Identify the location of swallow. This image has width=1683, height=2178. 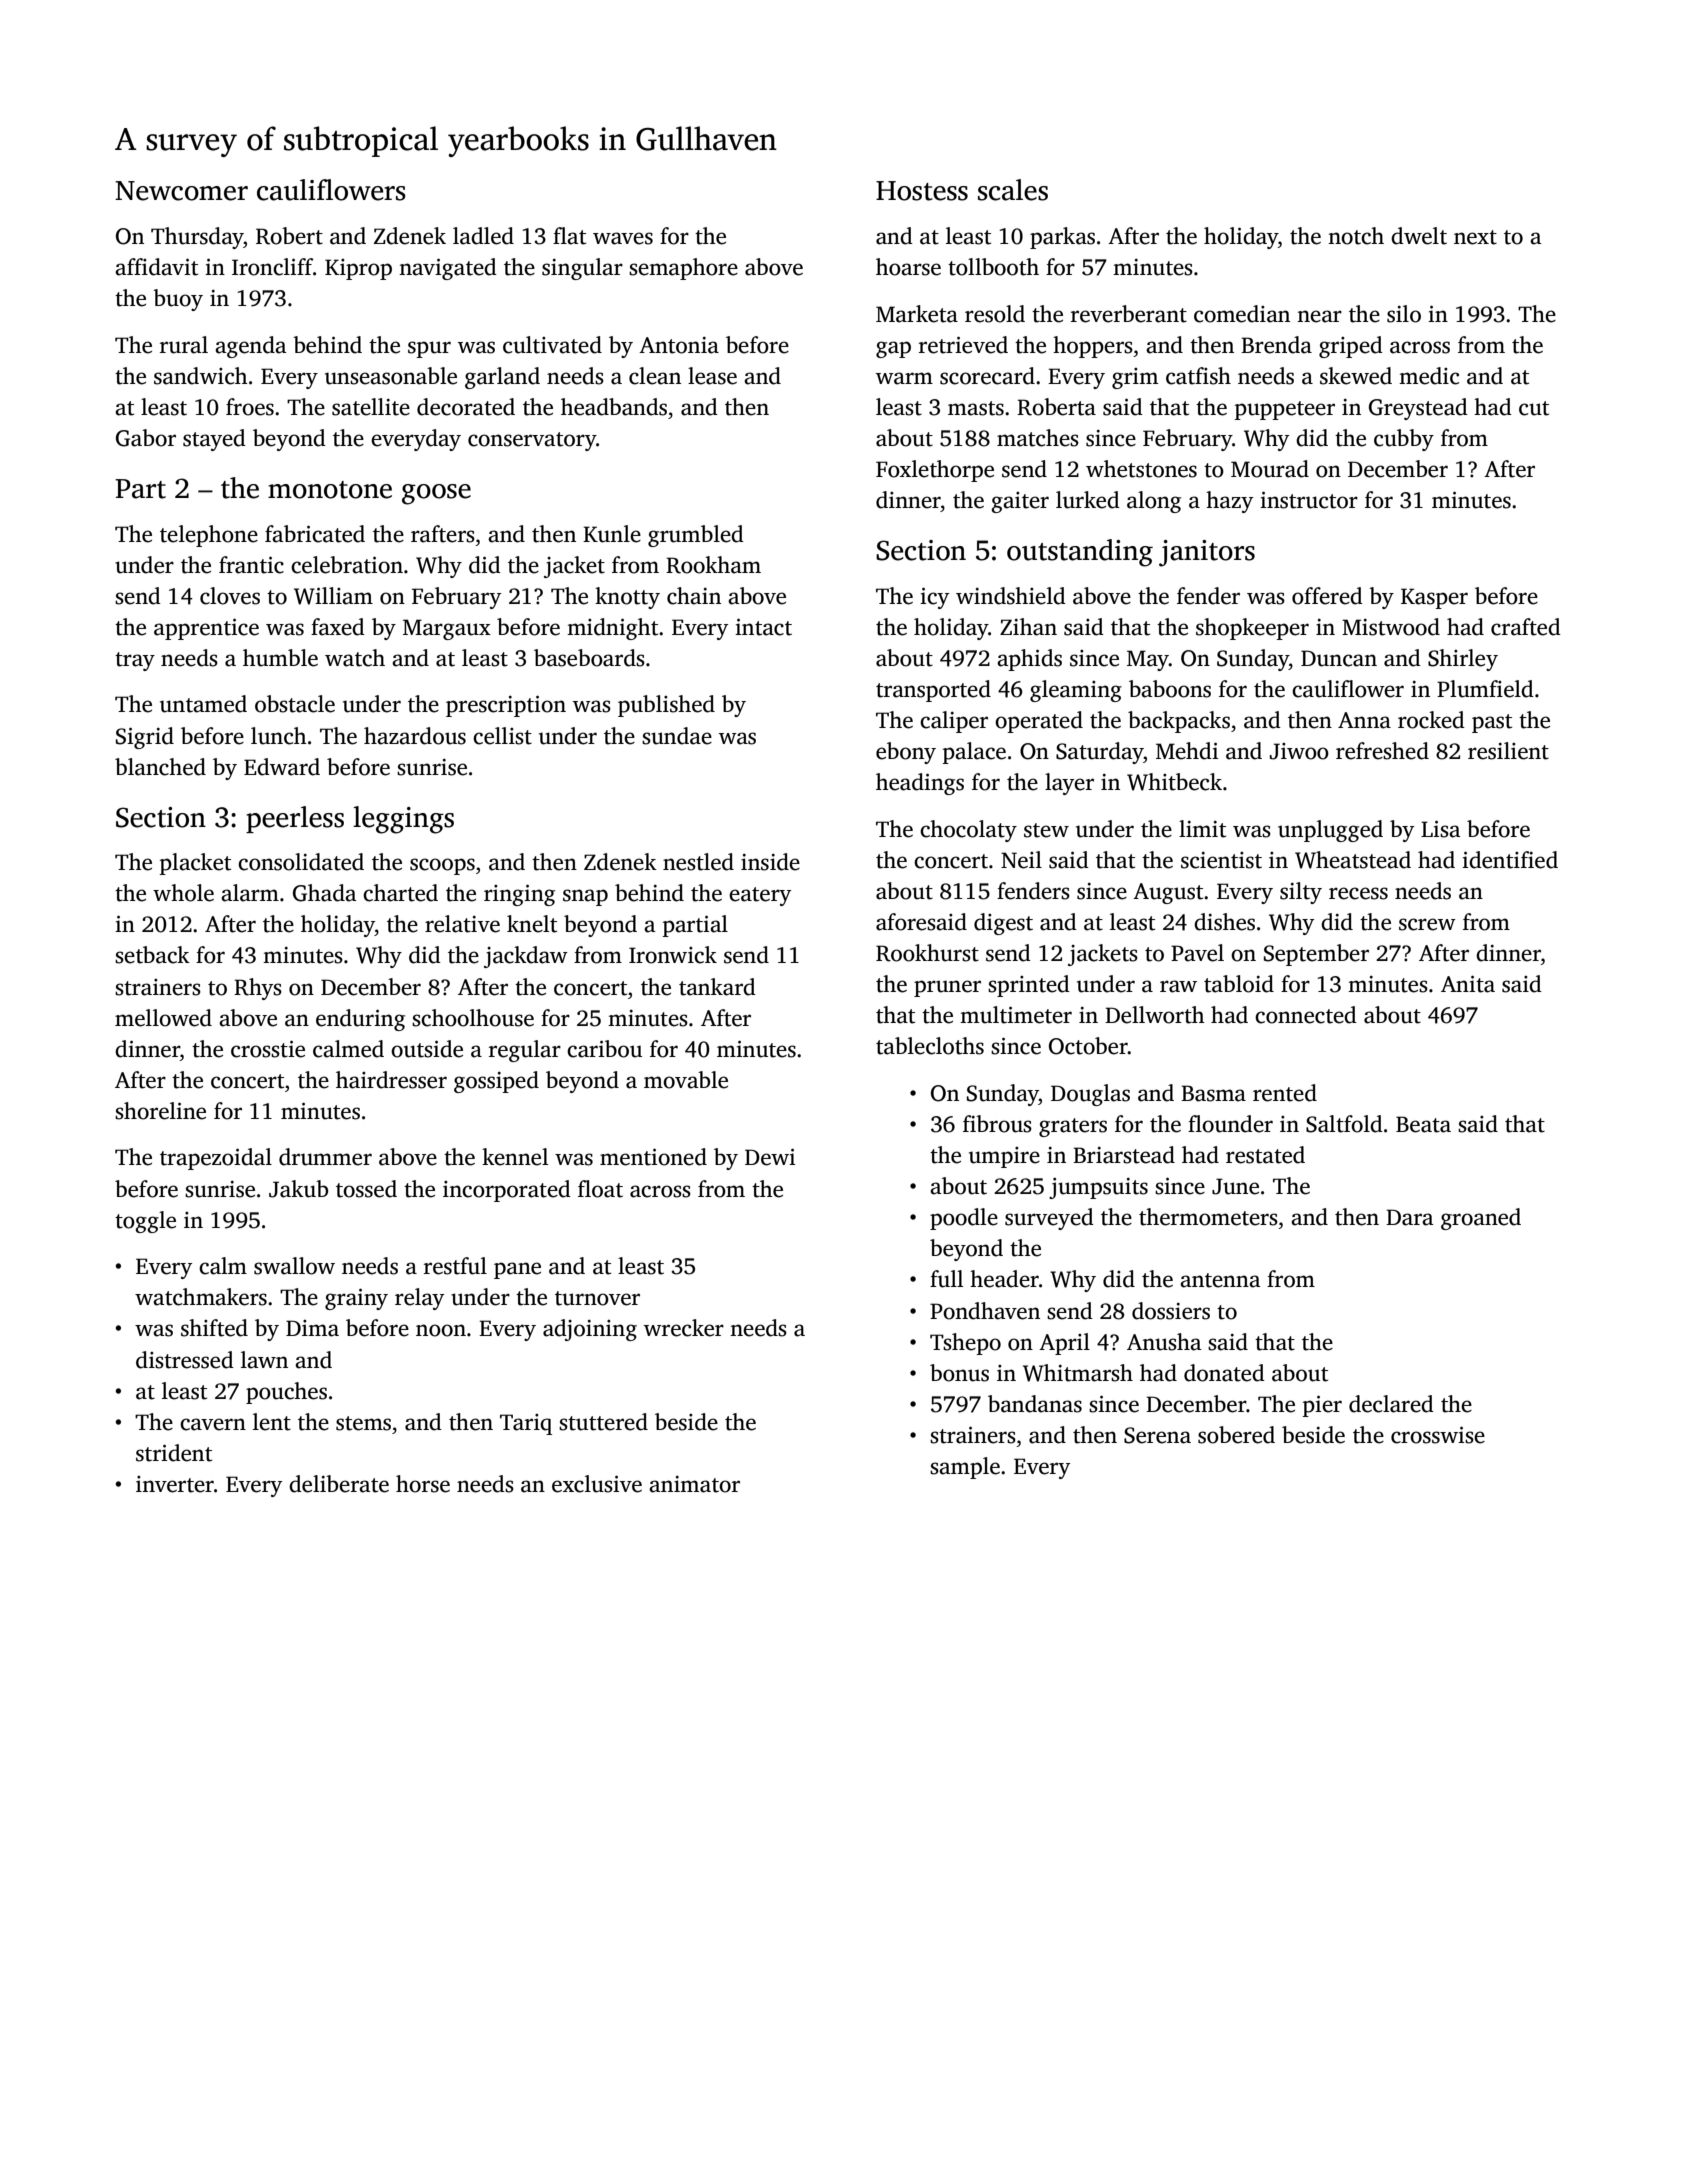
(294, 1266).
